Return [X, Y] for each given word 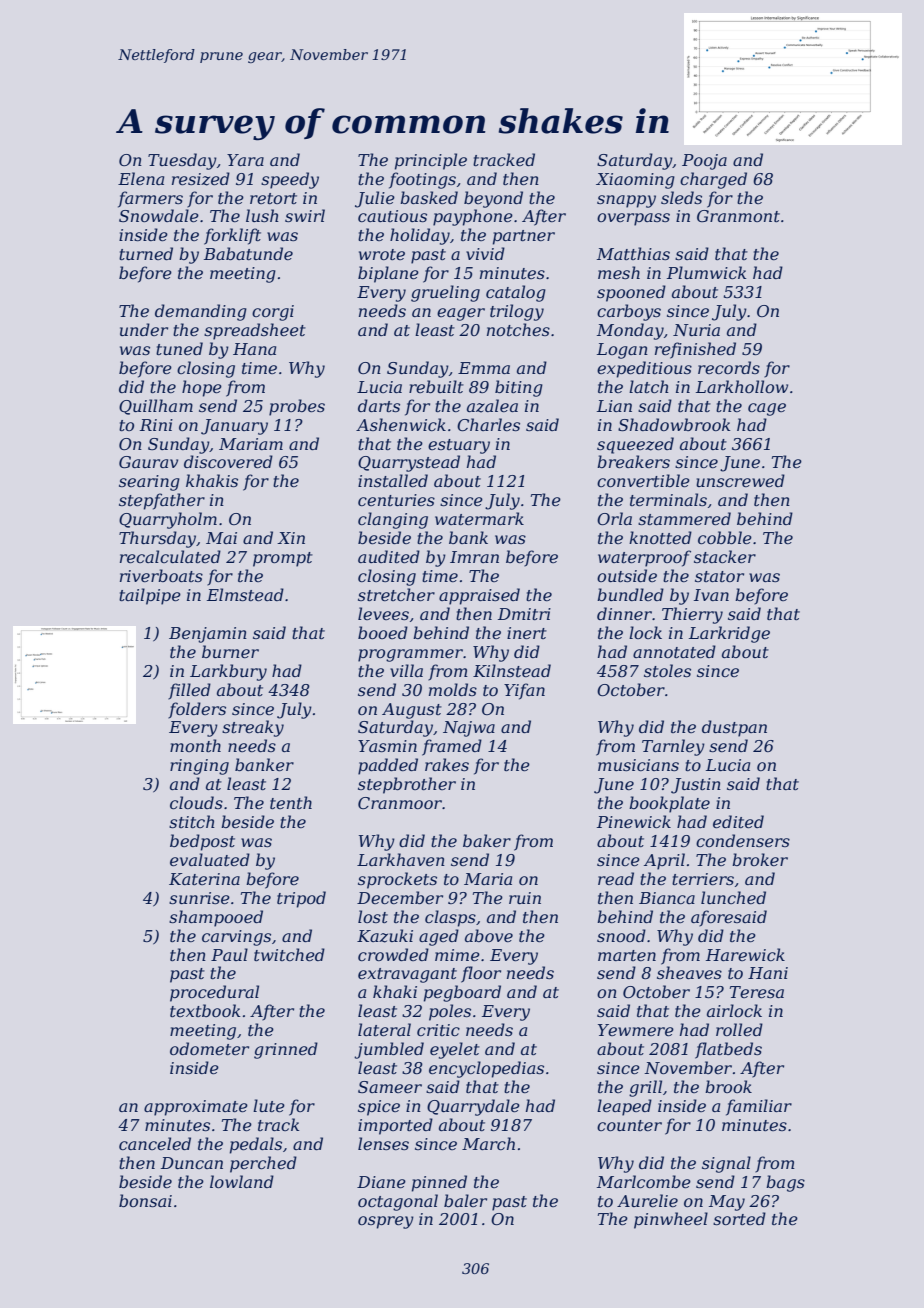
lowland [242, 1181]
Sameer [390, 1087]
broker [760, 859]
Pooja [704, 162]
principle [431, 161]
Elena [141, 178]
